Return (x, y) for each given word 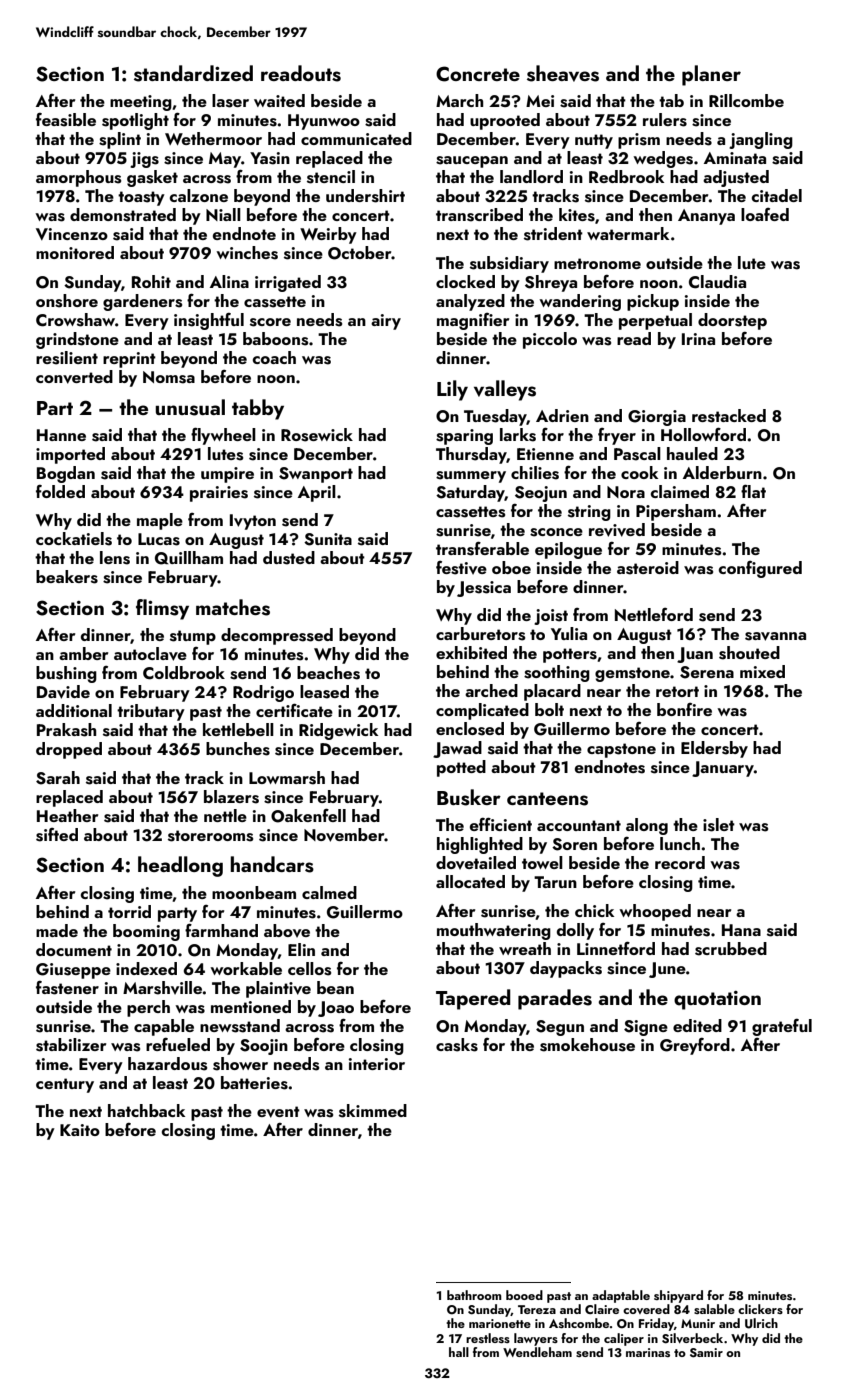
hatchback (146, 1110)
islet (719, 825)
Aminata (735, 158)
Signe (646, 1028)
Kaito (80, 1130)
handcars (272, 864)
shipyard (678, 1296)
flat (753, 491)
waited (279, 100)
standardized (193, 73)
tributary (151, 712)
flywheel (223, 436)
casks (457, 1045)
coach (274, 357)
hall (459, 1352)
